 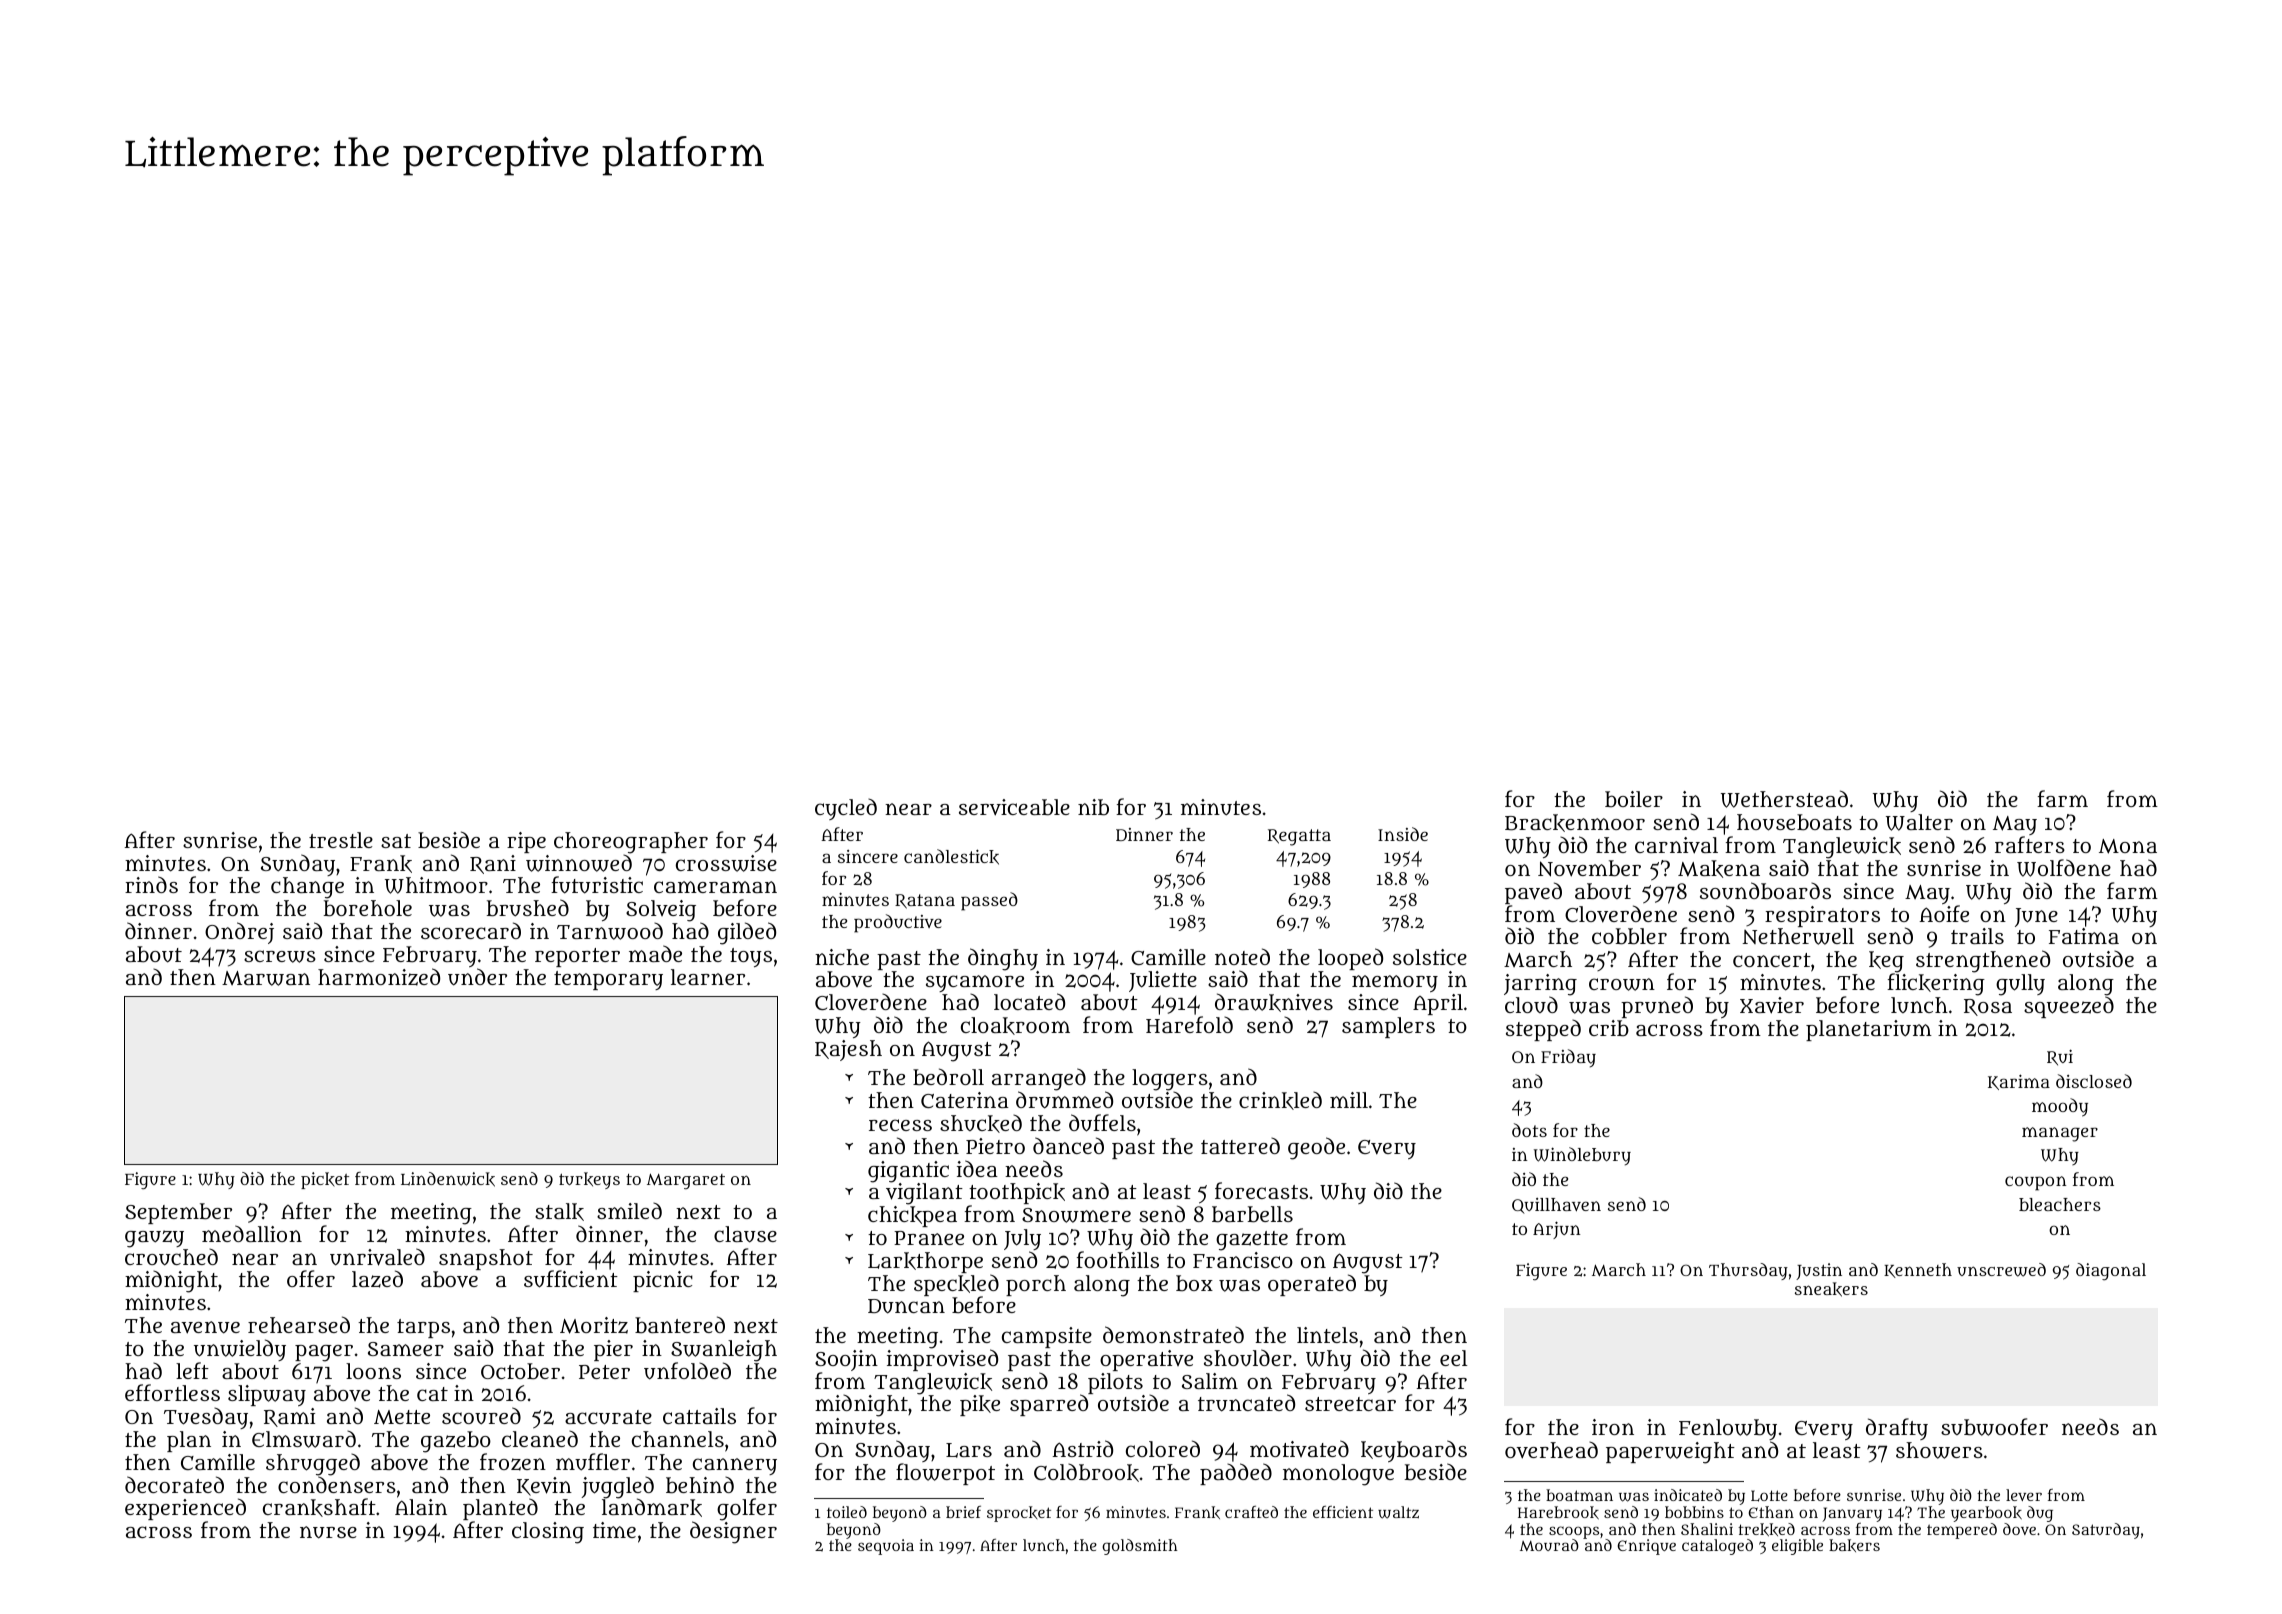 I want to click on Moritz, so click(x=594, y=1325).
